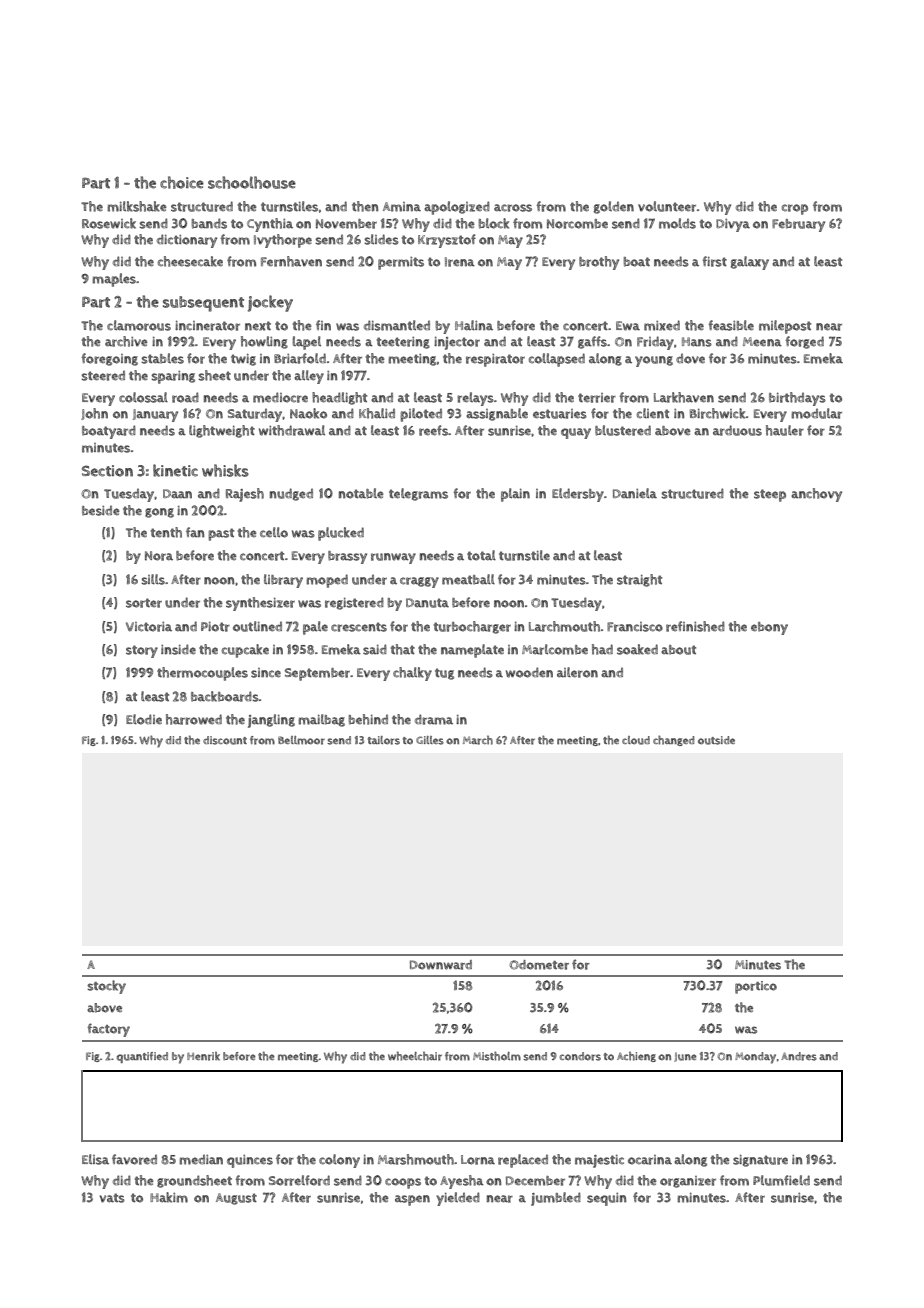  What do you see at coordinates (513, 208) in the screenshot?
I see `across` at bounding box center [513, 208].
